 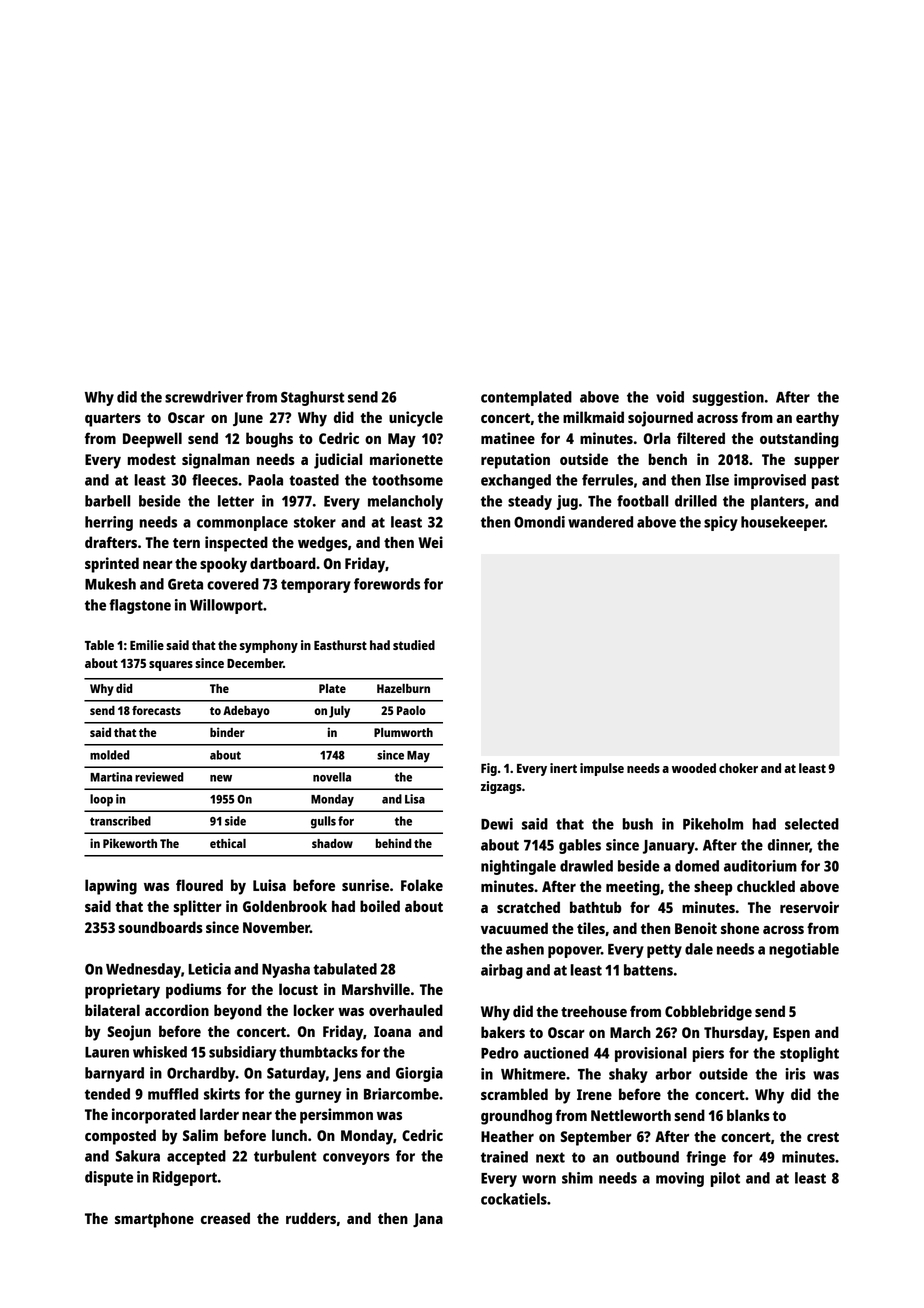 What do you see at coordinates (154, 1220) in the screenshot?
I see `smartphone` at bounding box center [154, 1220].
